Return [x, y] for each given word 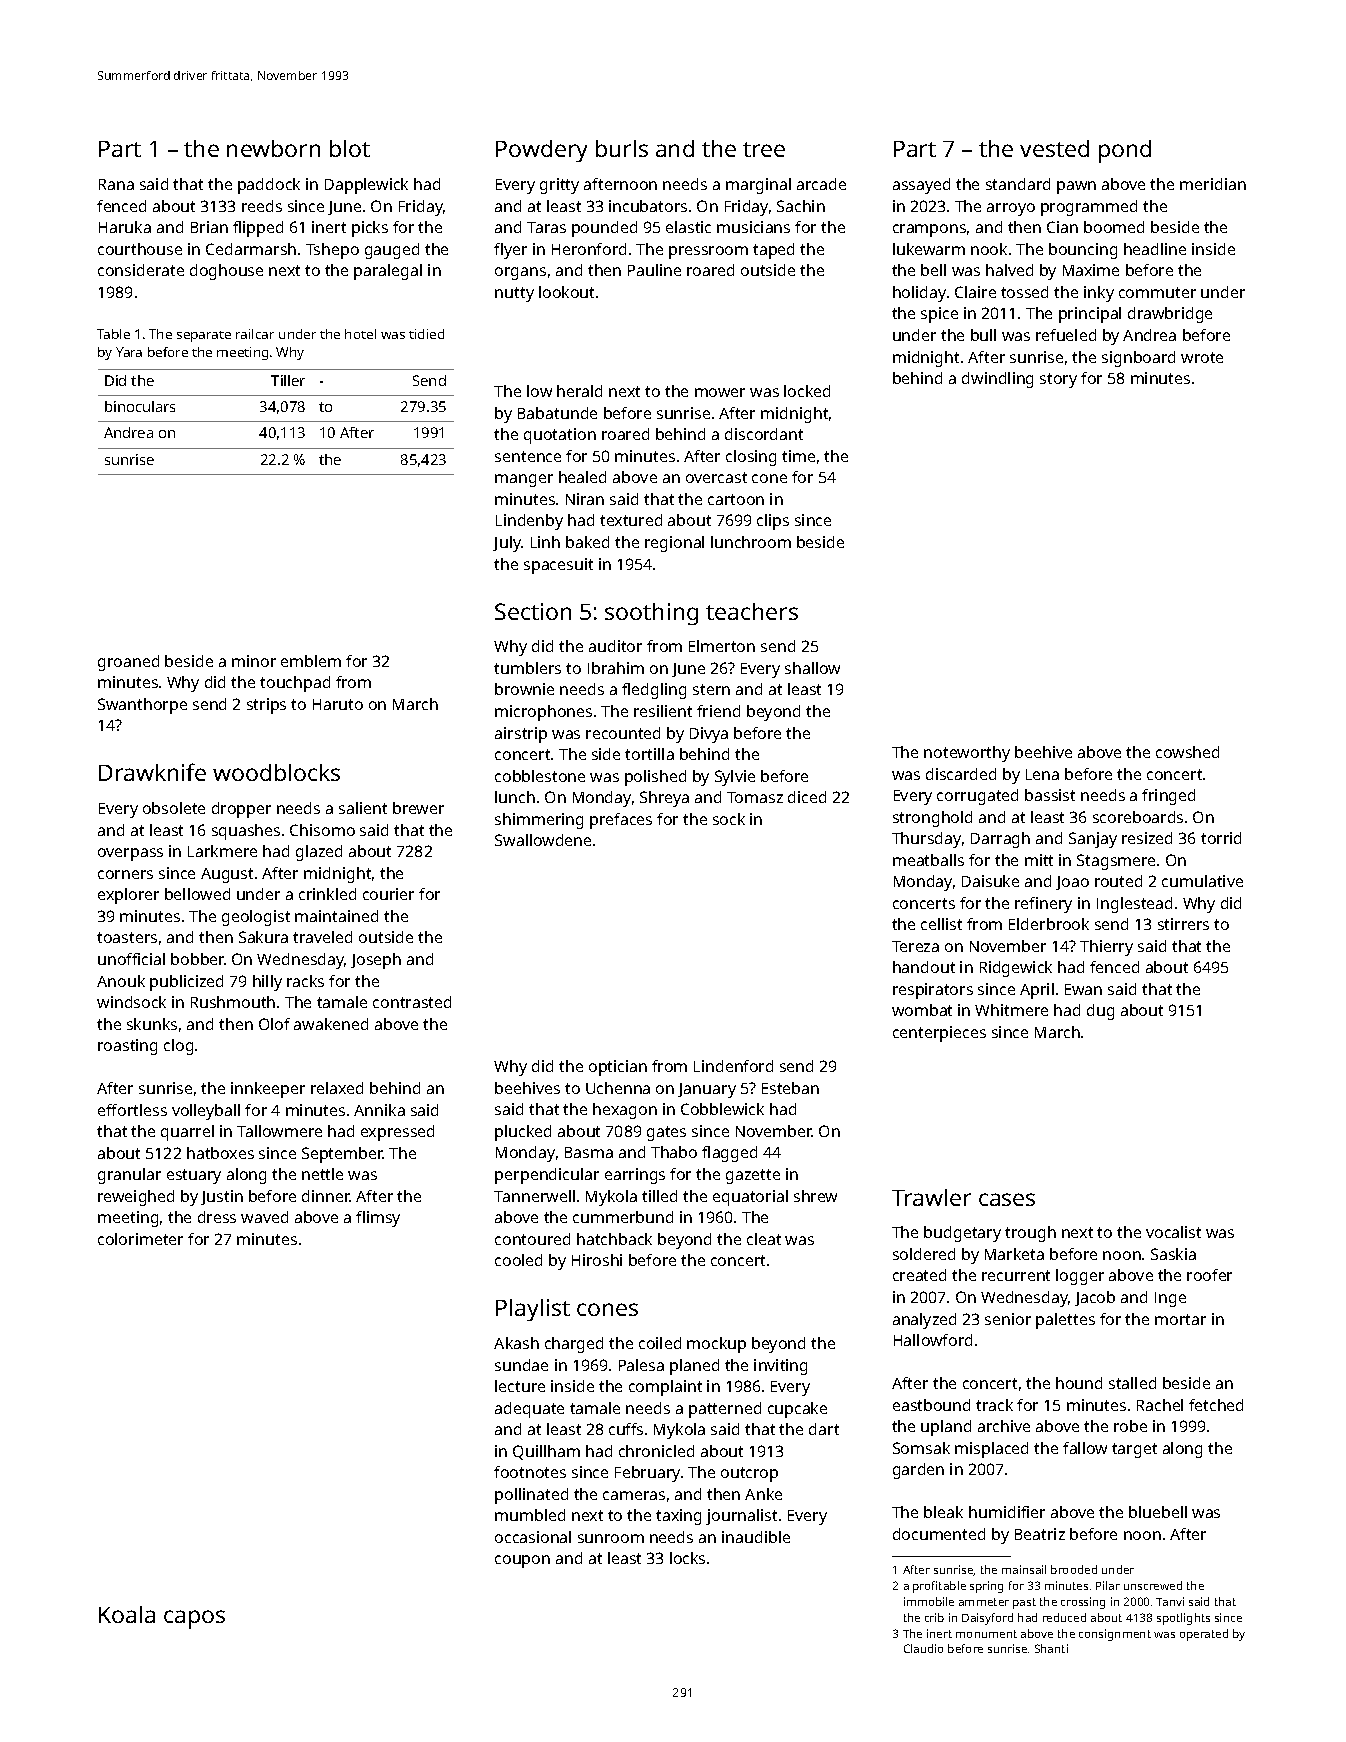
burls [622, 148]
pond [1125, 151]
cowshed [1187, 752]
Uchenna [618, 1088]
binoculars [140, 406]
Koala [127, 1614]
